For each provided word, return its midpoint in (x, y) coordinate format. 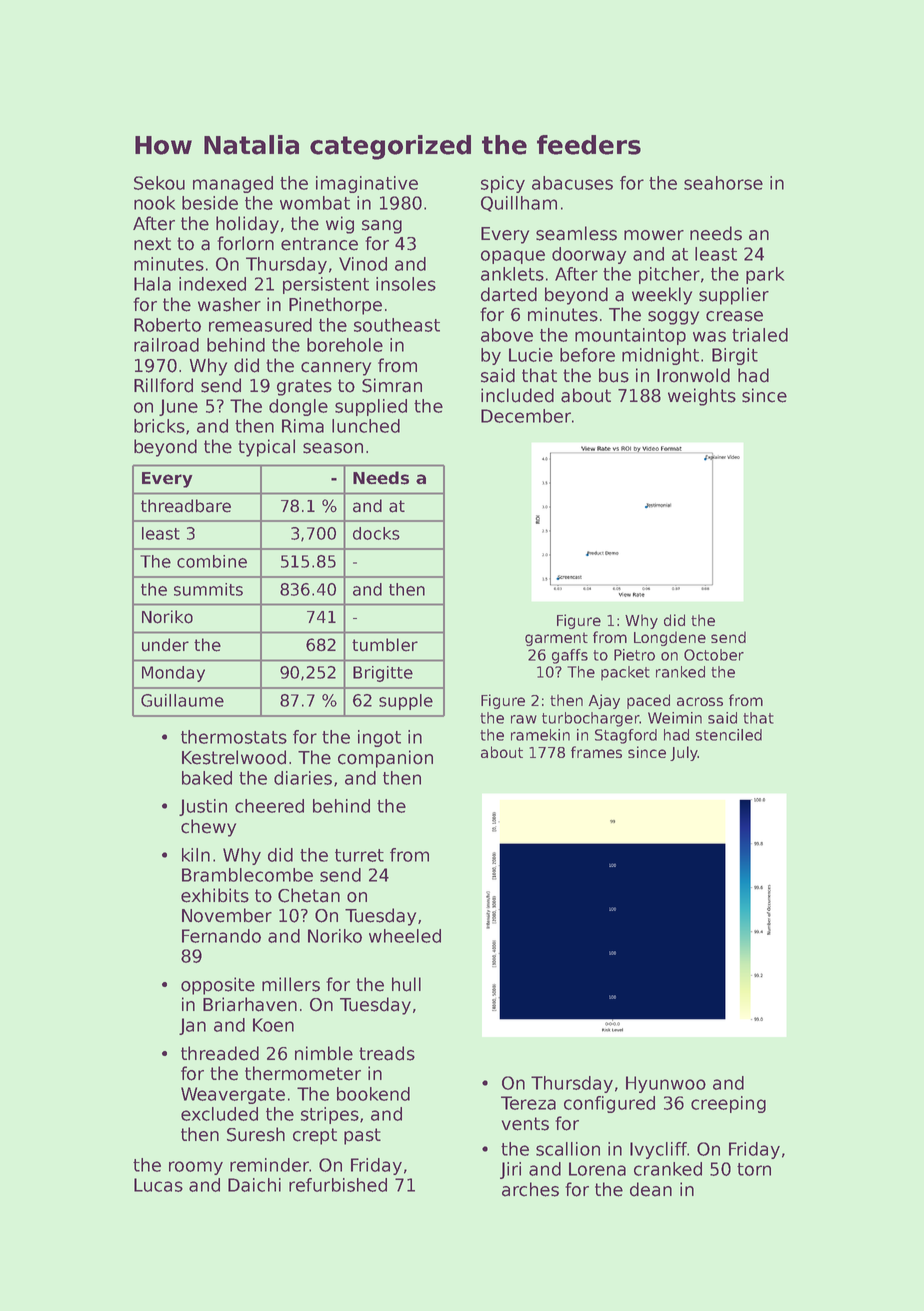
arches (530, 1189)
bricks (159, 426)
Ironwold (693, 375)
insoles (406, 284)
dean (651, 1189)
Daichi (254, 1185)
